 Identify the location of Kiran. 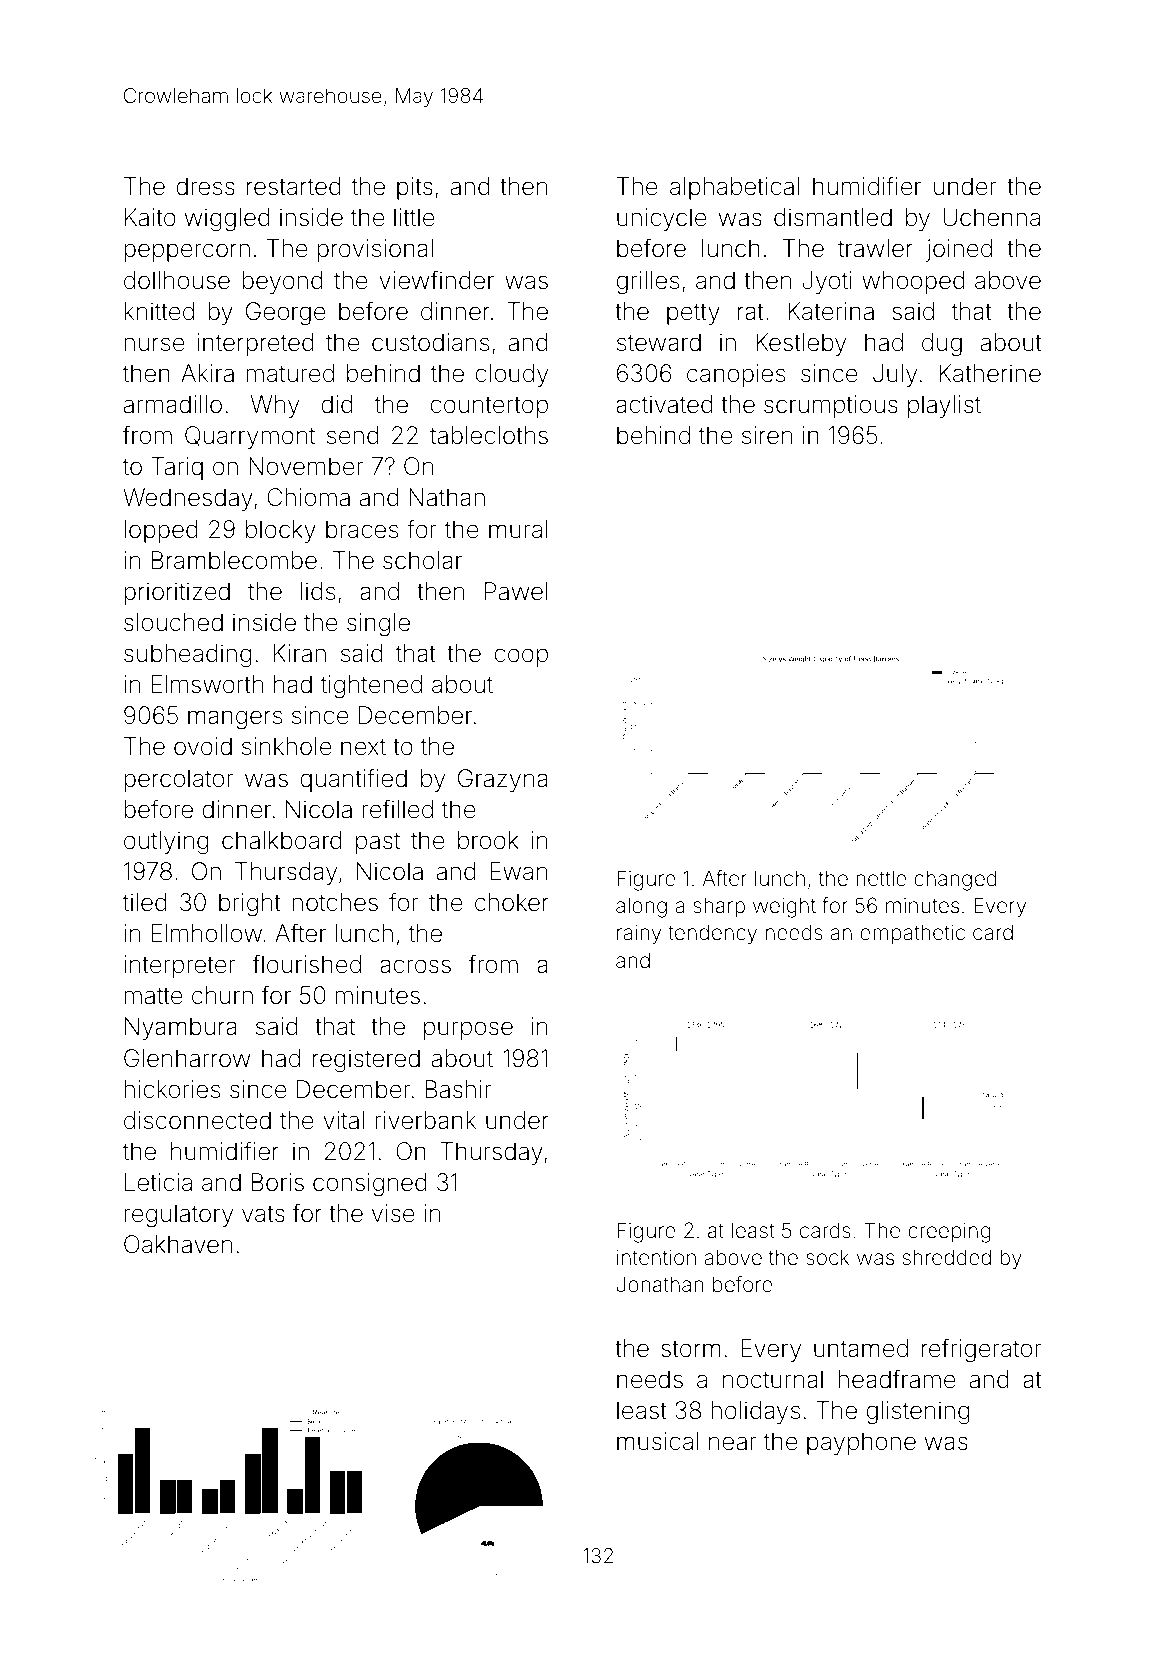
(300, 653).
